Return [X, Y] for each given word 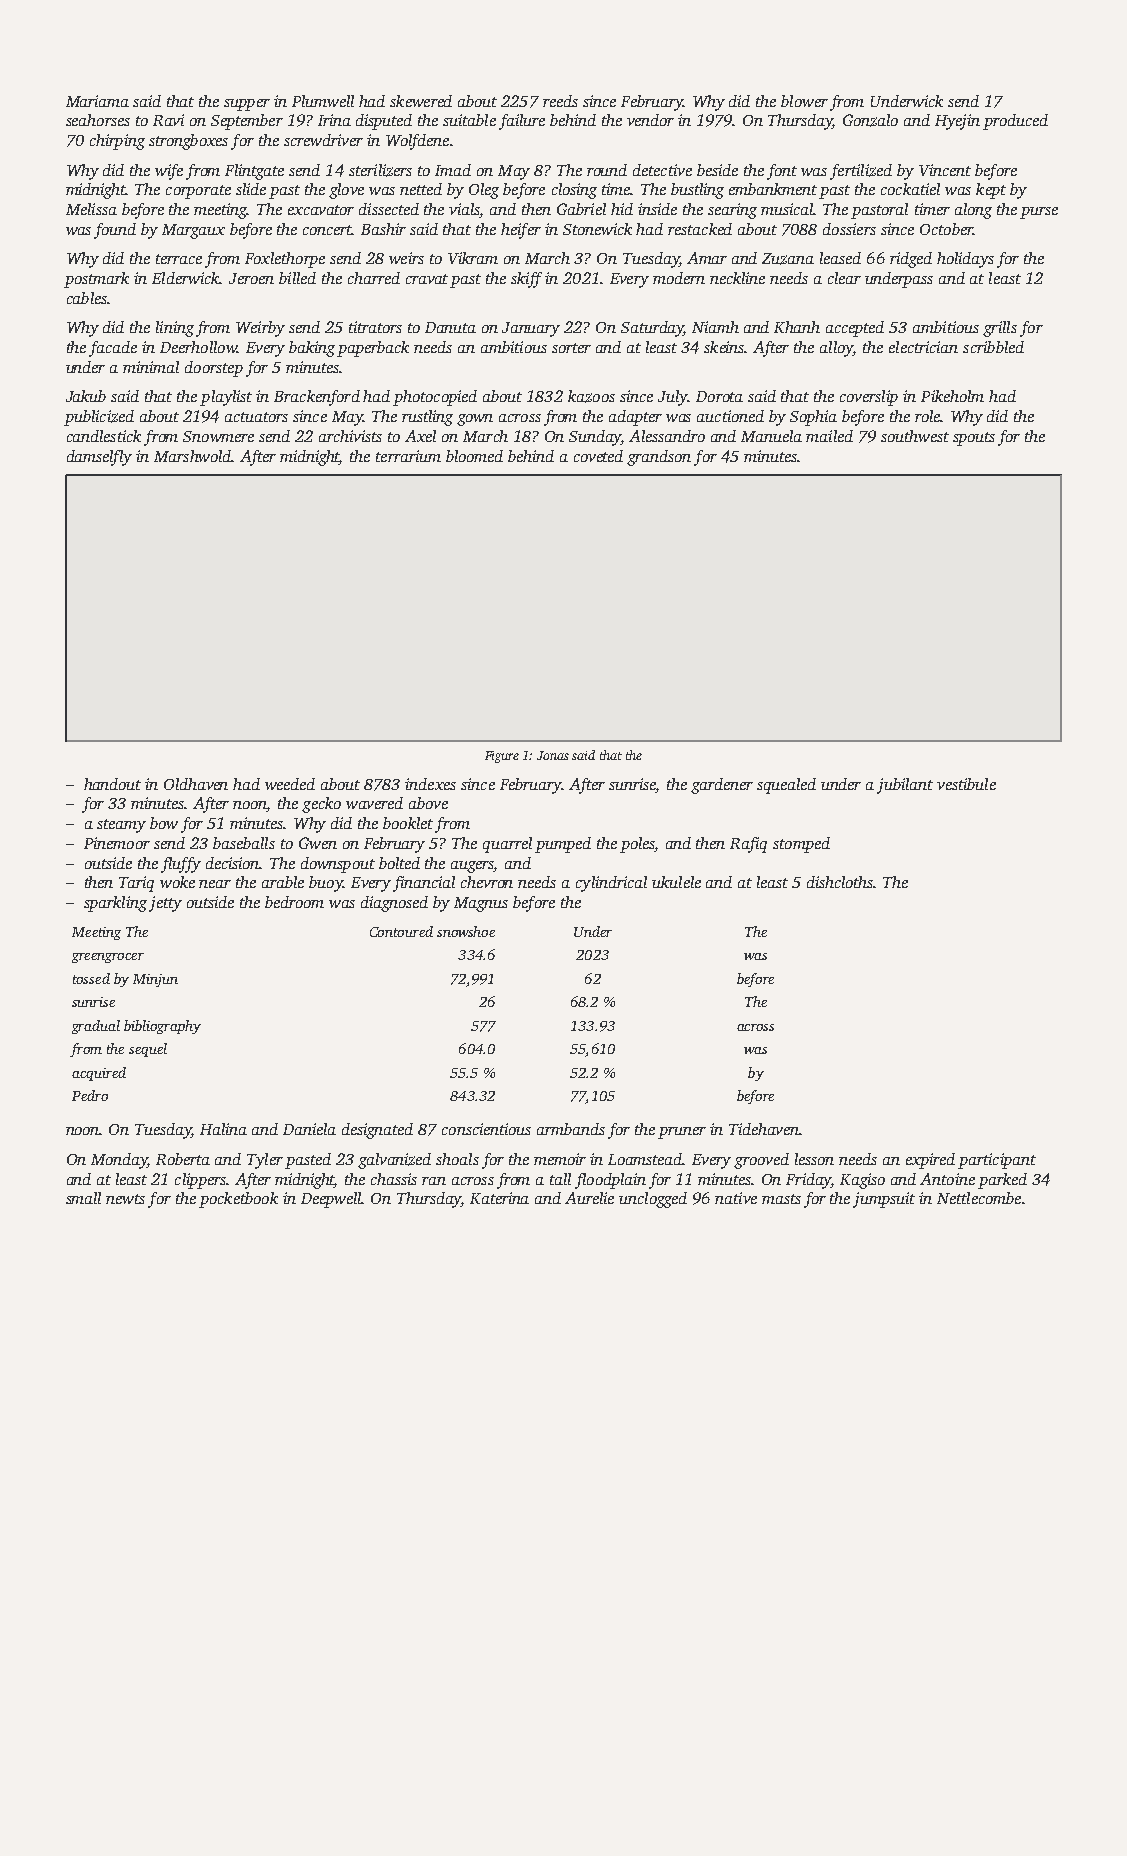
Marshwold [192, 456]
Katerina [499, 1198]
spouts [974, 439]
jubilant [905, 786]
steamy [121, 826]
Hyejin [957, 122]
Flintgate [254, 172]
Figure [502, 757]
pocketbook [238, 1200]
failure [522, 122]
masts [781, 1199]
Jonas [553, 755]
